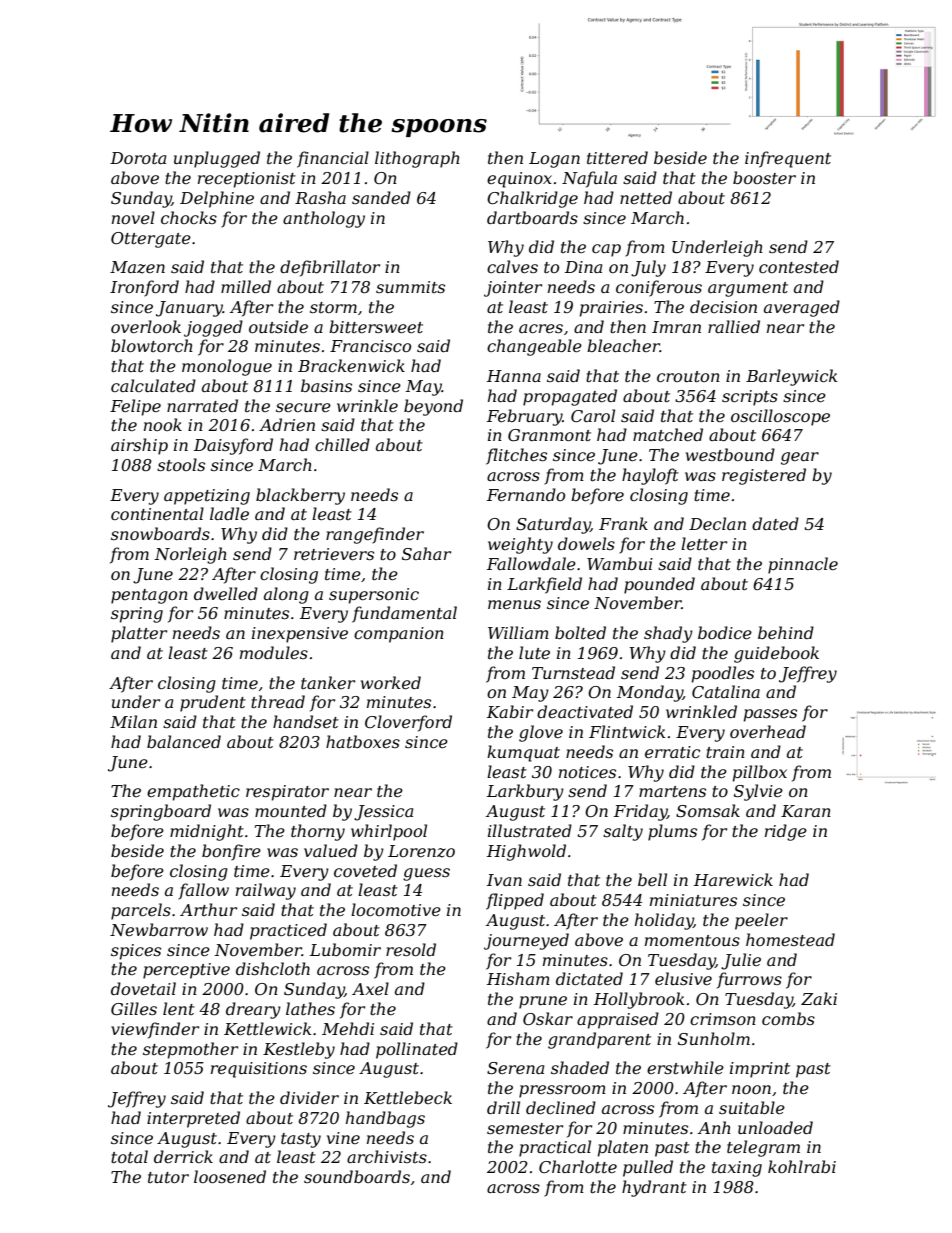  I want to click on receptionist, so click(247, 180).
